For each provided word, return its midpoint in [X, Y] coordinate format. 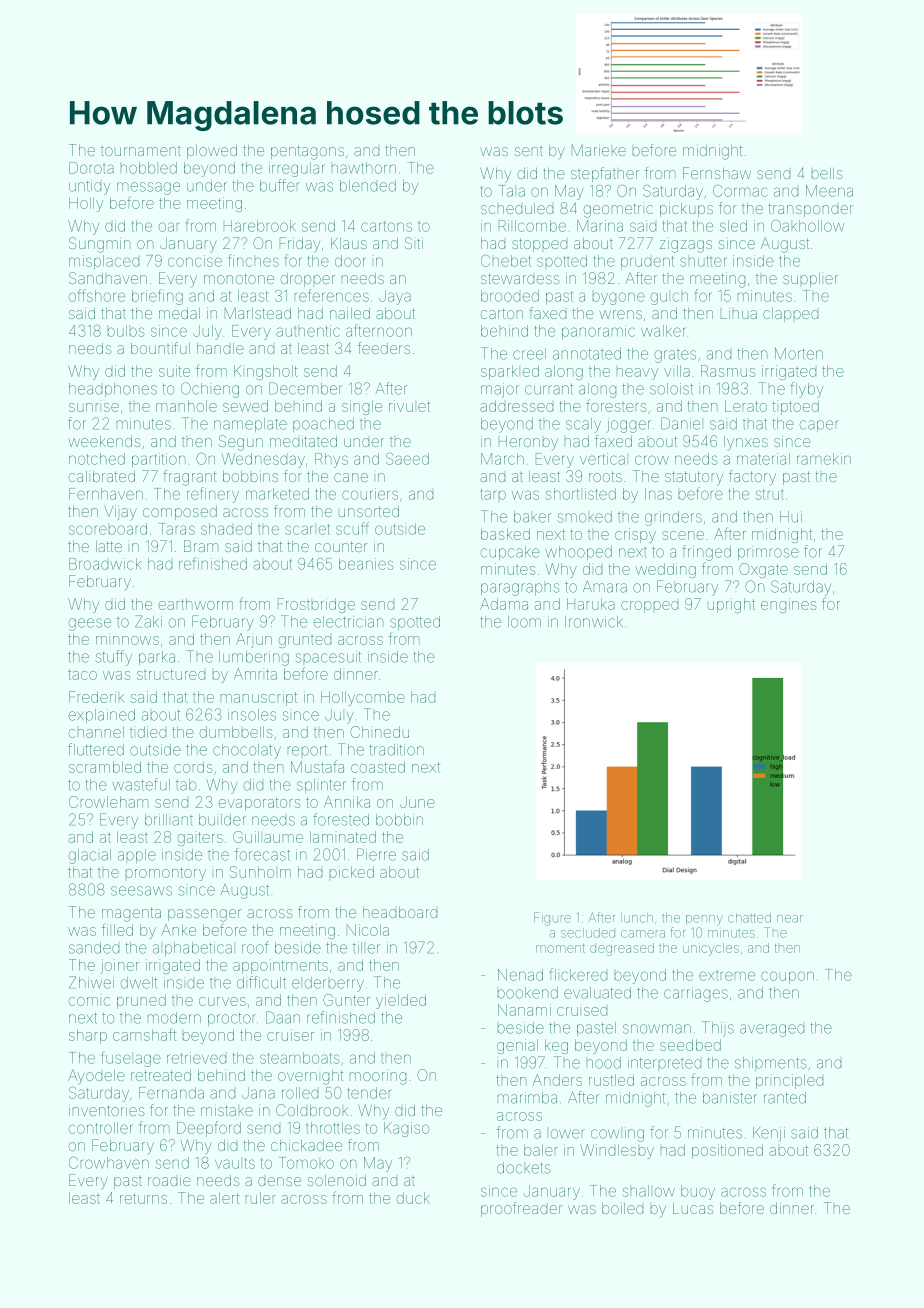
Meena [829, 191]
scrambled [105, 767]
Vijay [120, 513]
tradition [397, 750]
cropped [649, 607]
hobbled [149, 168]
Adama [504, 604]
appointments [280, 966]
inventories [107, 1110]
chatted [749, 918]
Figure [552, 919]
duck [413, 1198]
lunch [637, 918]
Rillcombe [532, 226]
